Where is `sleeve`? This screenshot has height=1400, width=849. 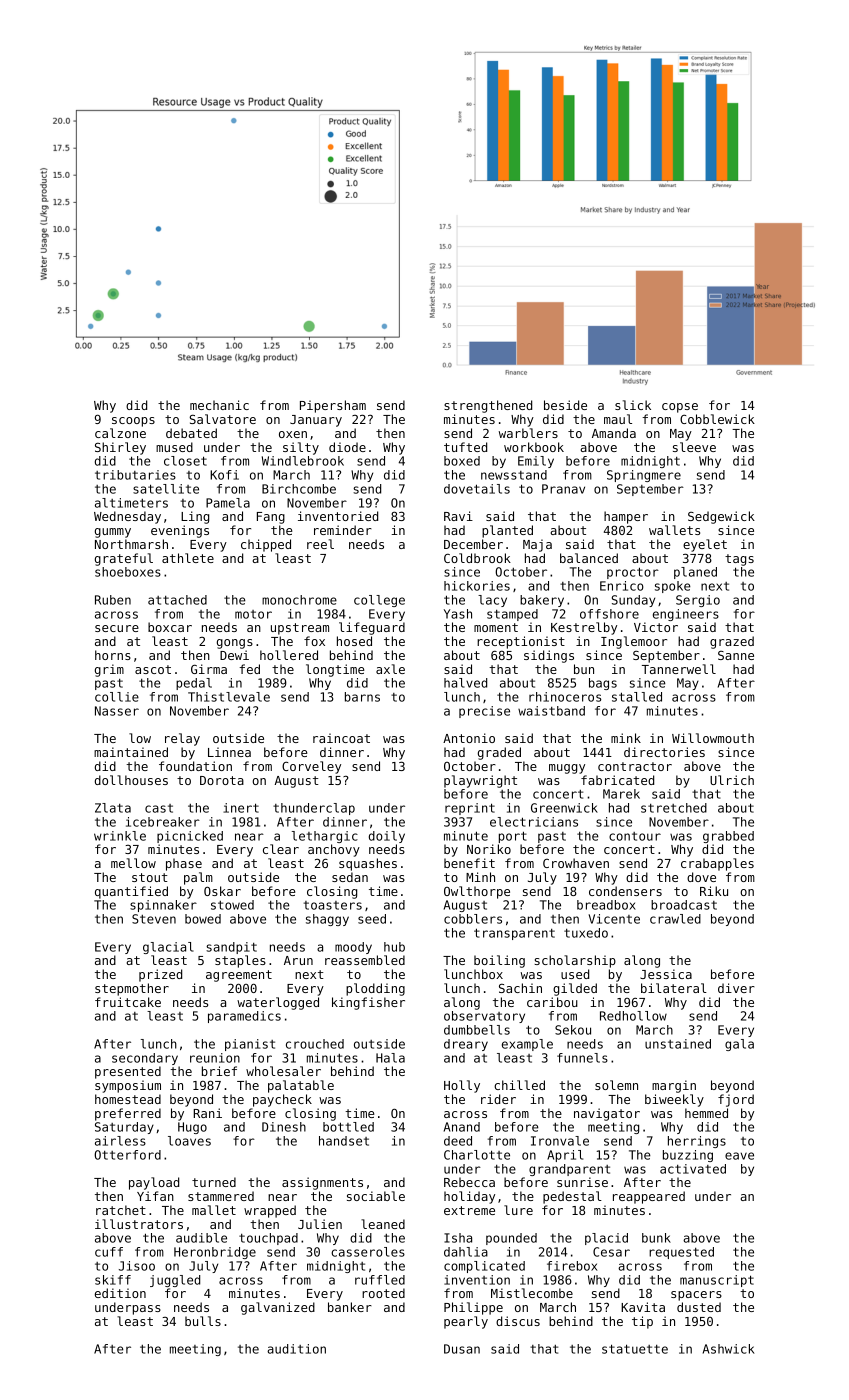 sleeve is located at coordinates (694, 447).
